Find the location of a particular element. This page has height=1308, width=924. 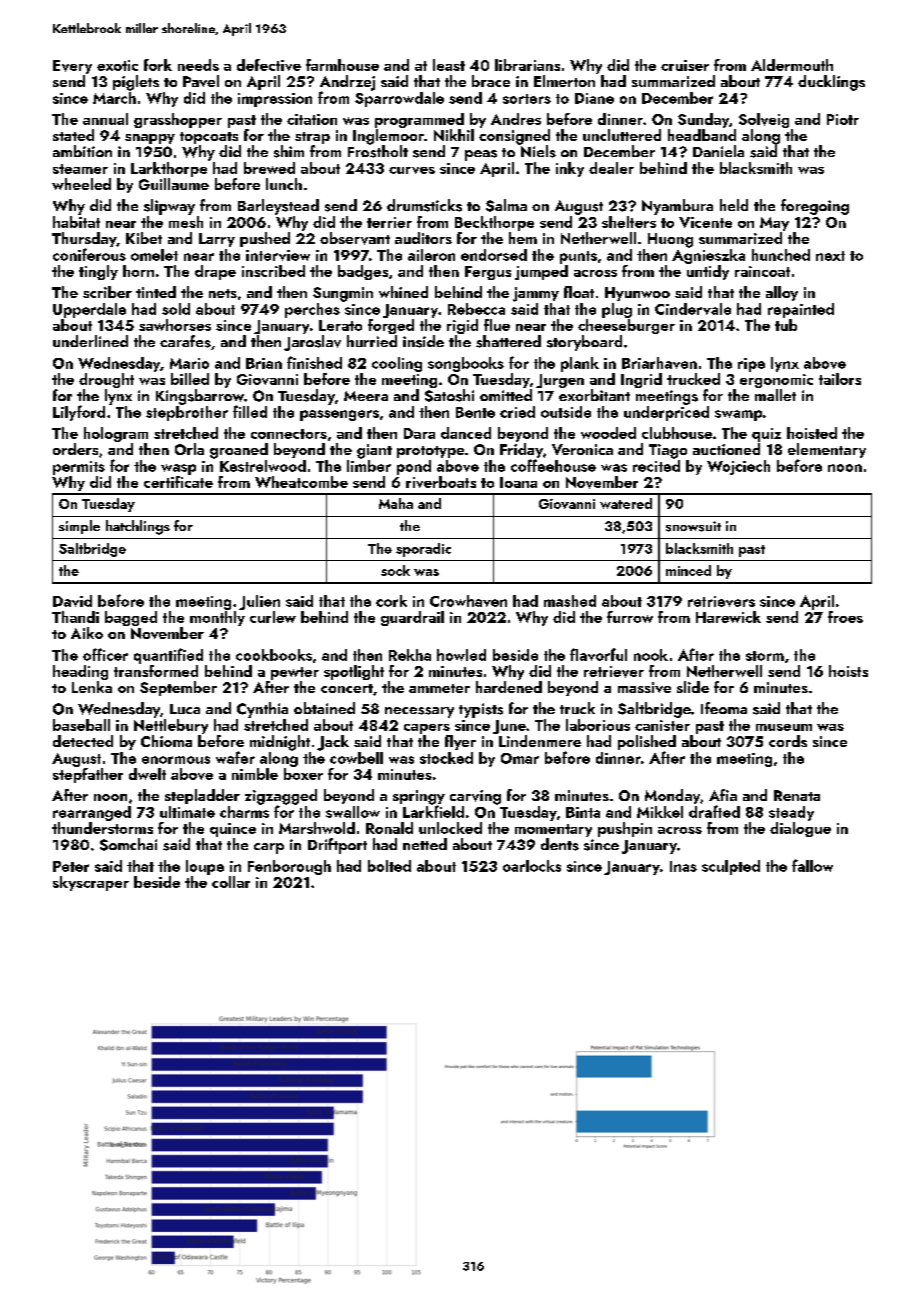

collar is located at coordinates (231, 882).
